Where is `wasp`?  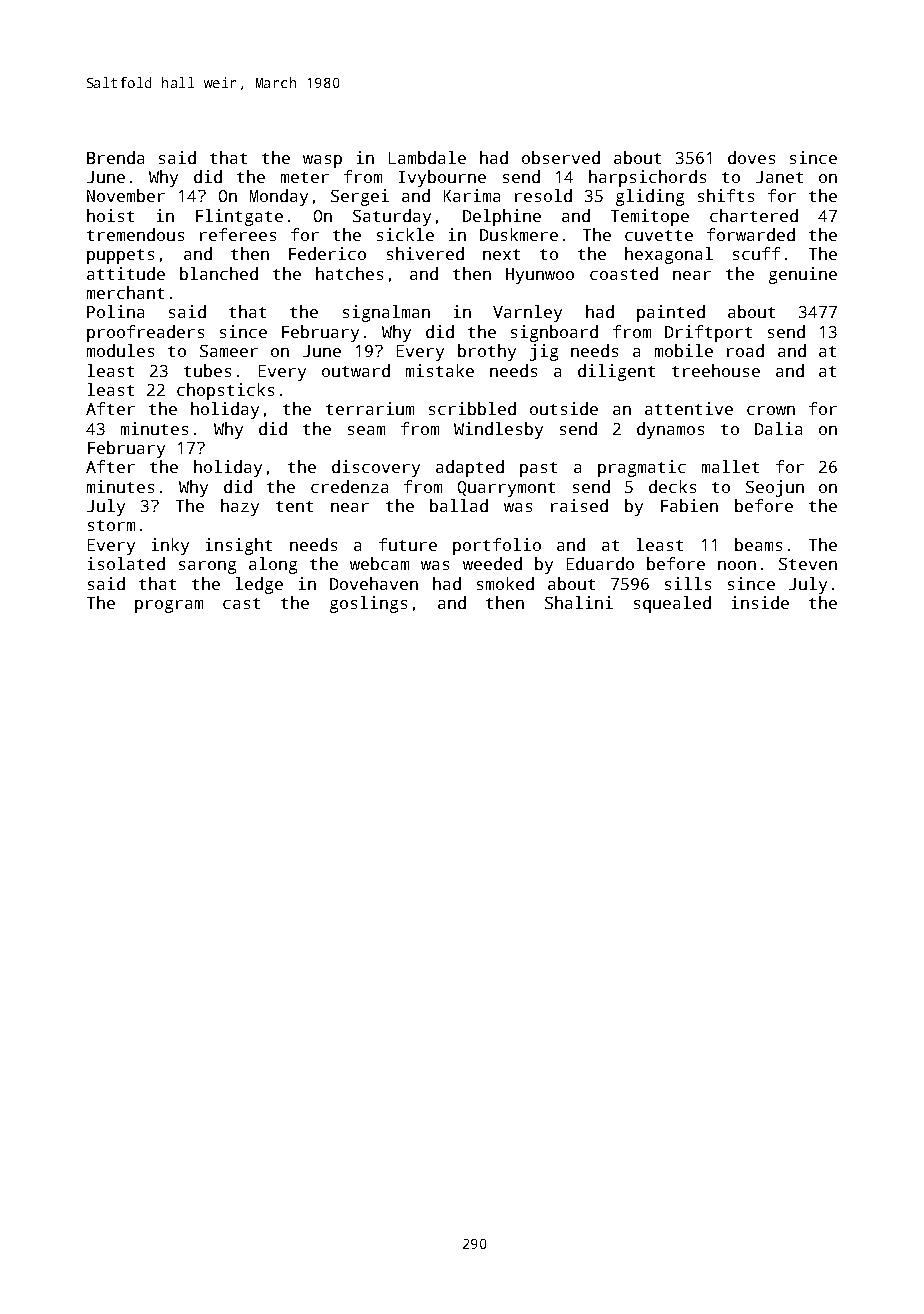
wasp is located at coordinates (322, 161).
